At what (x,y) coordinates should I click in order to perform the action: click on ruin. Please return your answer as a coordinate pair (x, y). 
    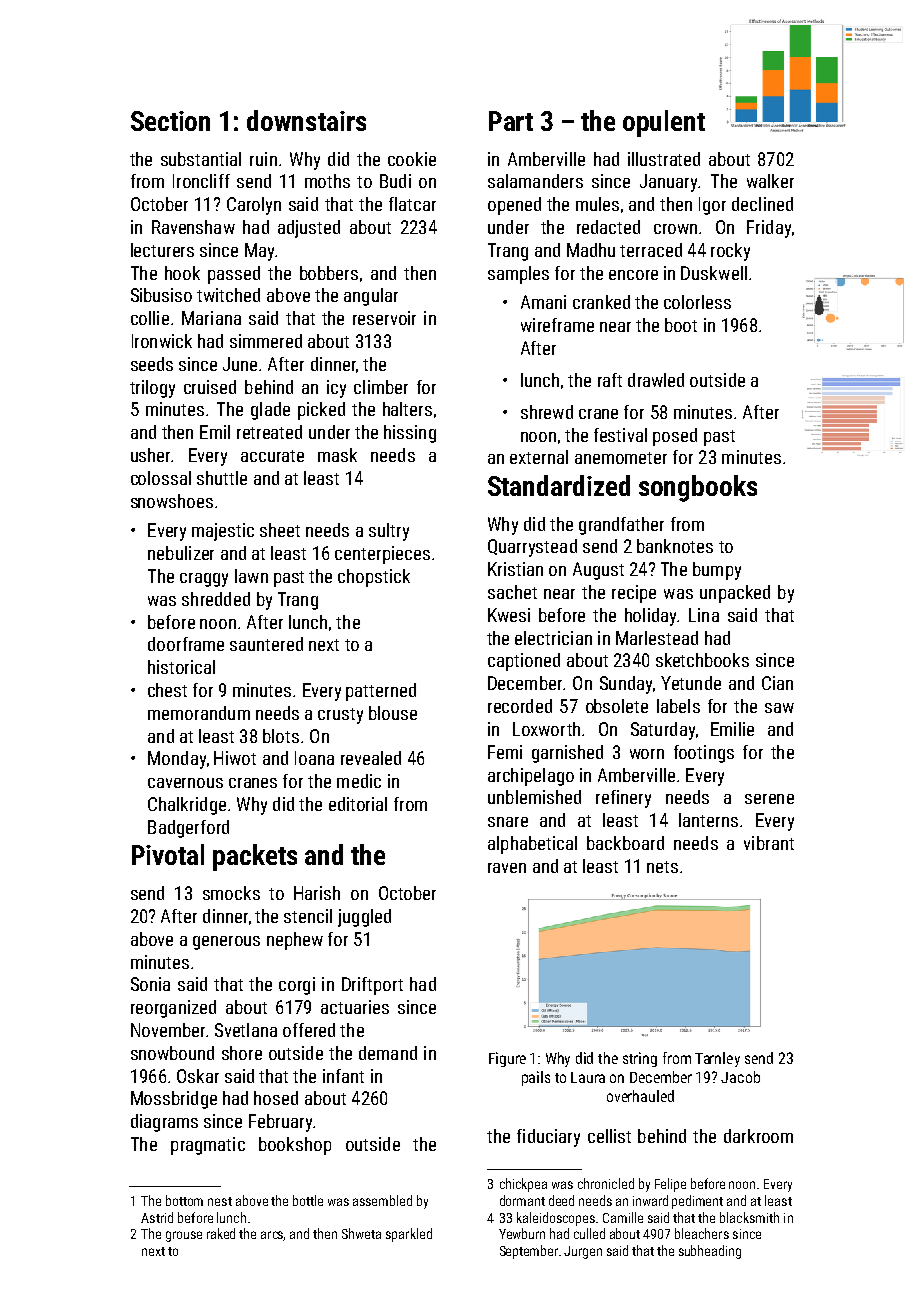
    Looking at the image, I should click on (263, 159).
